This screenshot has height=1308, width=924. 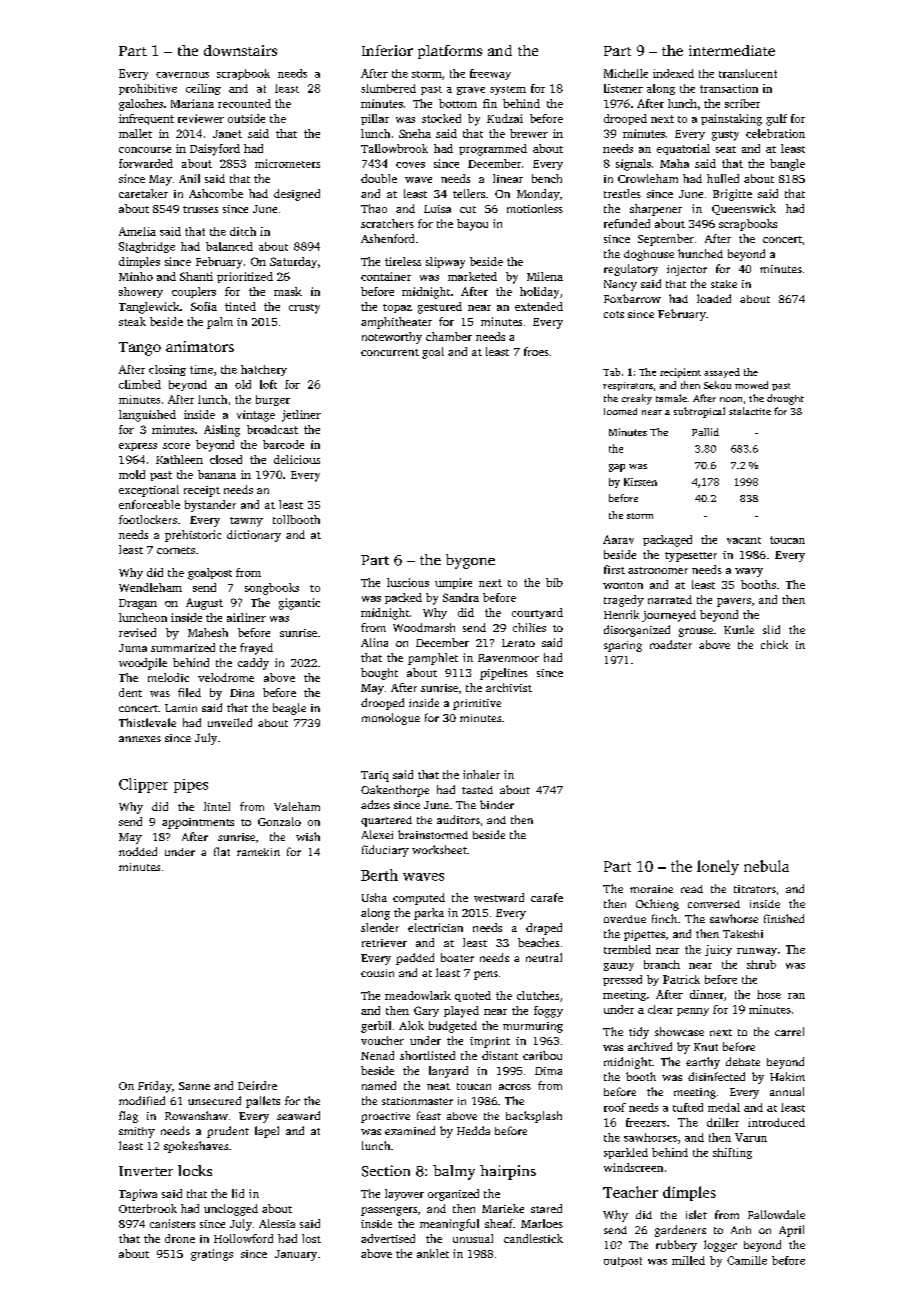 What do you see at coordinates (272, 589) in the screenshot?
I see `songbooks` at bounding box center [272, 589].
